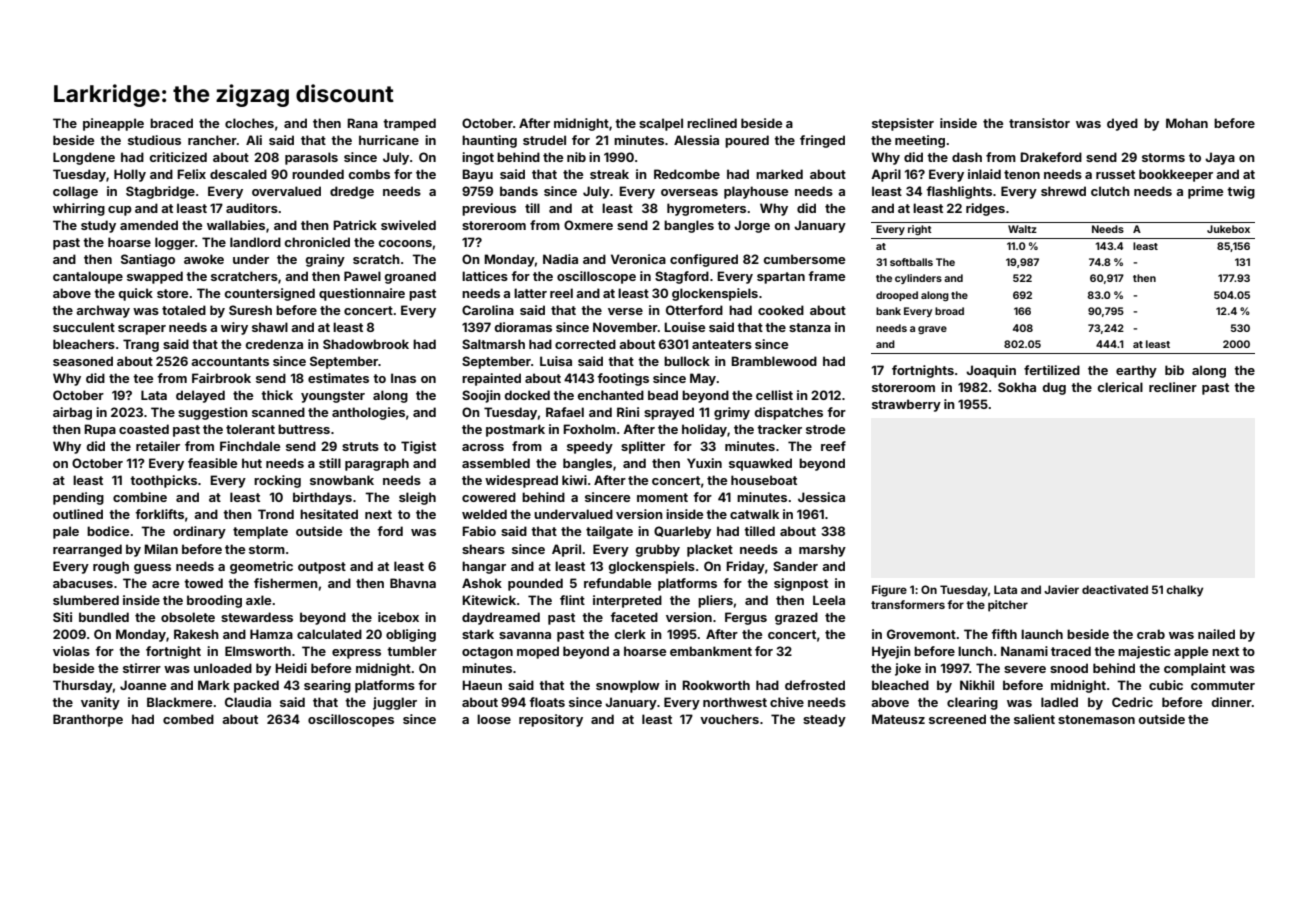  Describe the element at coordinates (920, 141) in the screenshot. I see `meeting` at that location.
